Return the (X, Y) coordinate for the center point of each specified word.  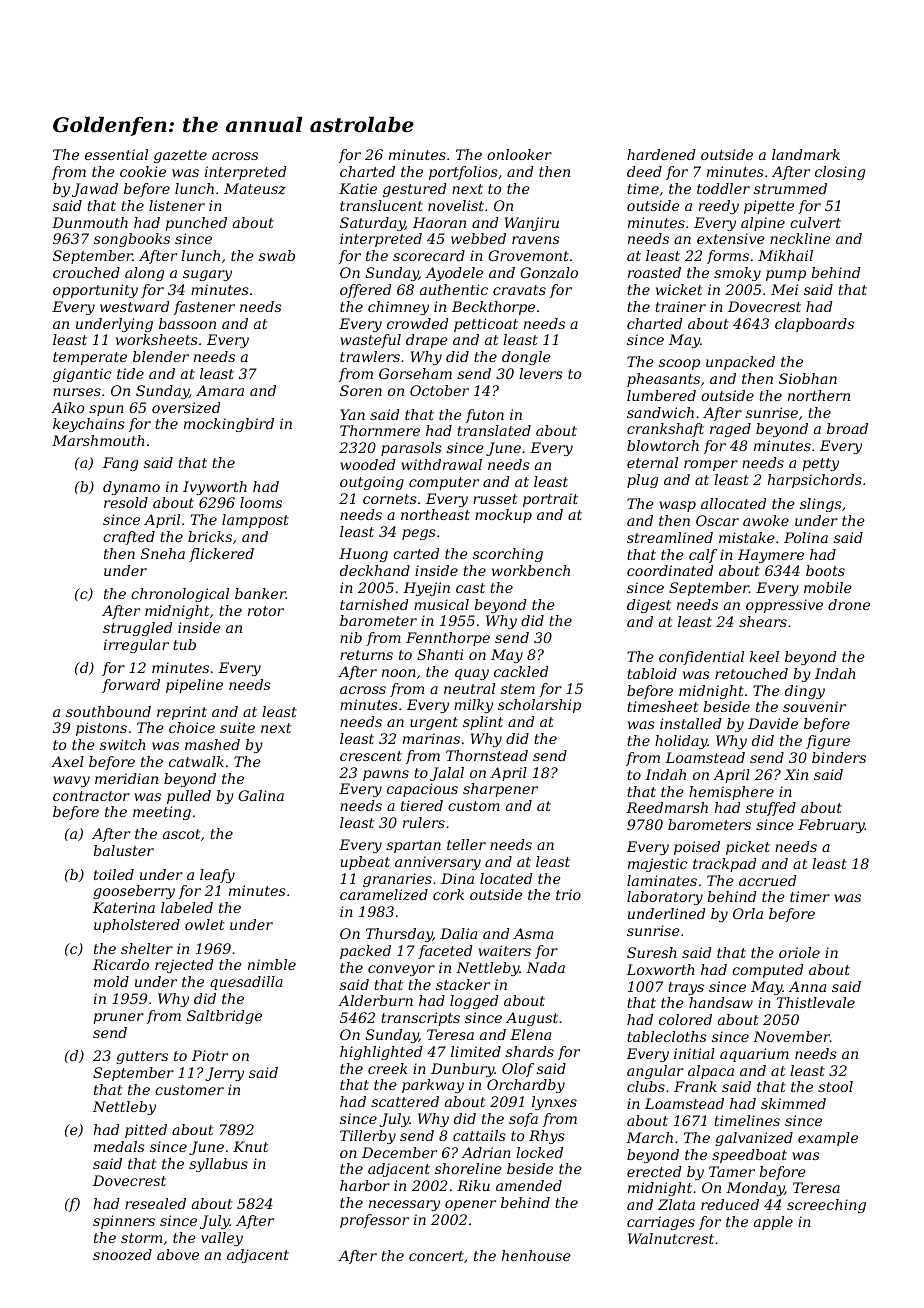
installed (691, 723)
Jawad (95, 190)
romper (711, 465)
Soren (361, 390)
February (831, 826)
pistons (101, 729)
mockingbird (229, 425)
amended (529, 1185)
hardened (661, 154)
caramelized (384, 895)
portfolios (463, 173)
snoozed (122, 1255)
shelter (147, 948)
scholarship (539, 706)
